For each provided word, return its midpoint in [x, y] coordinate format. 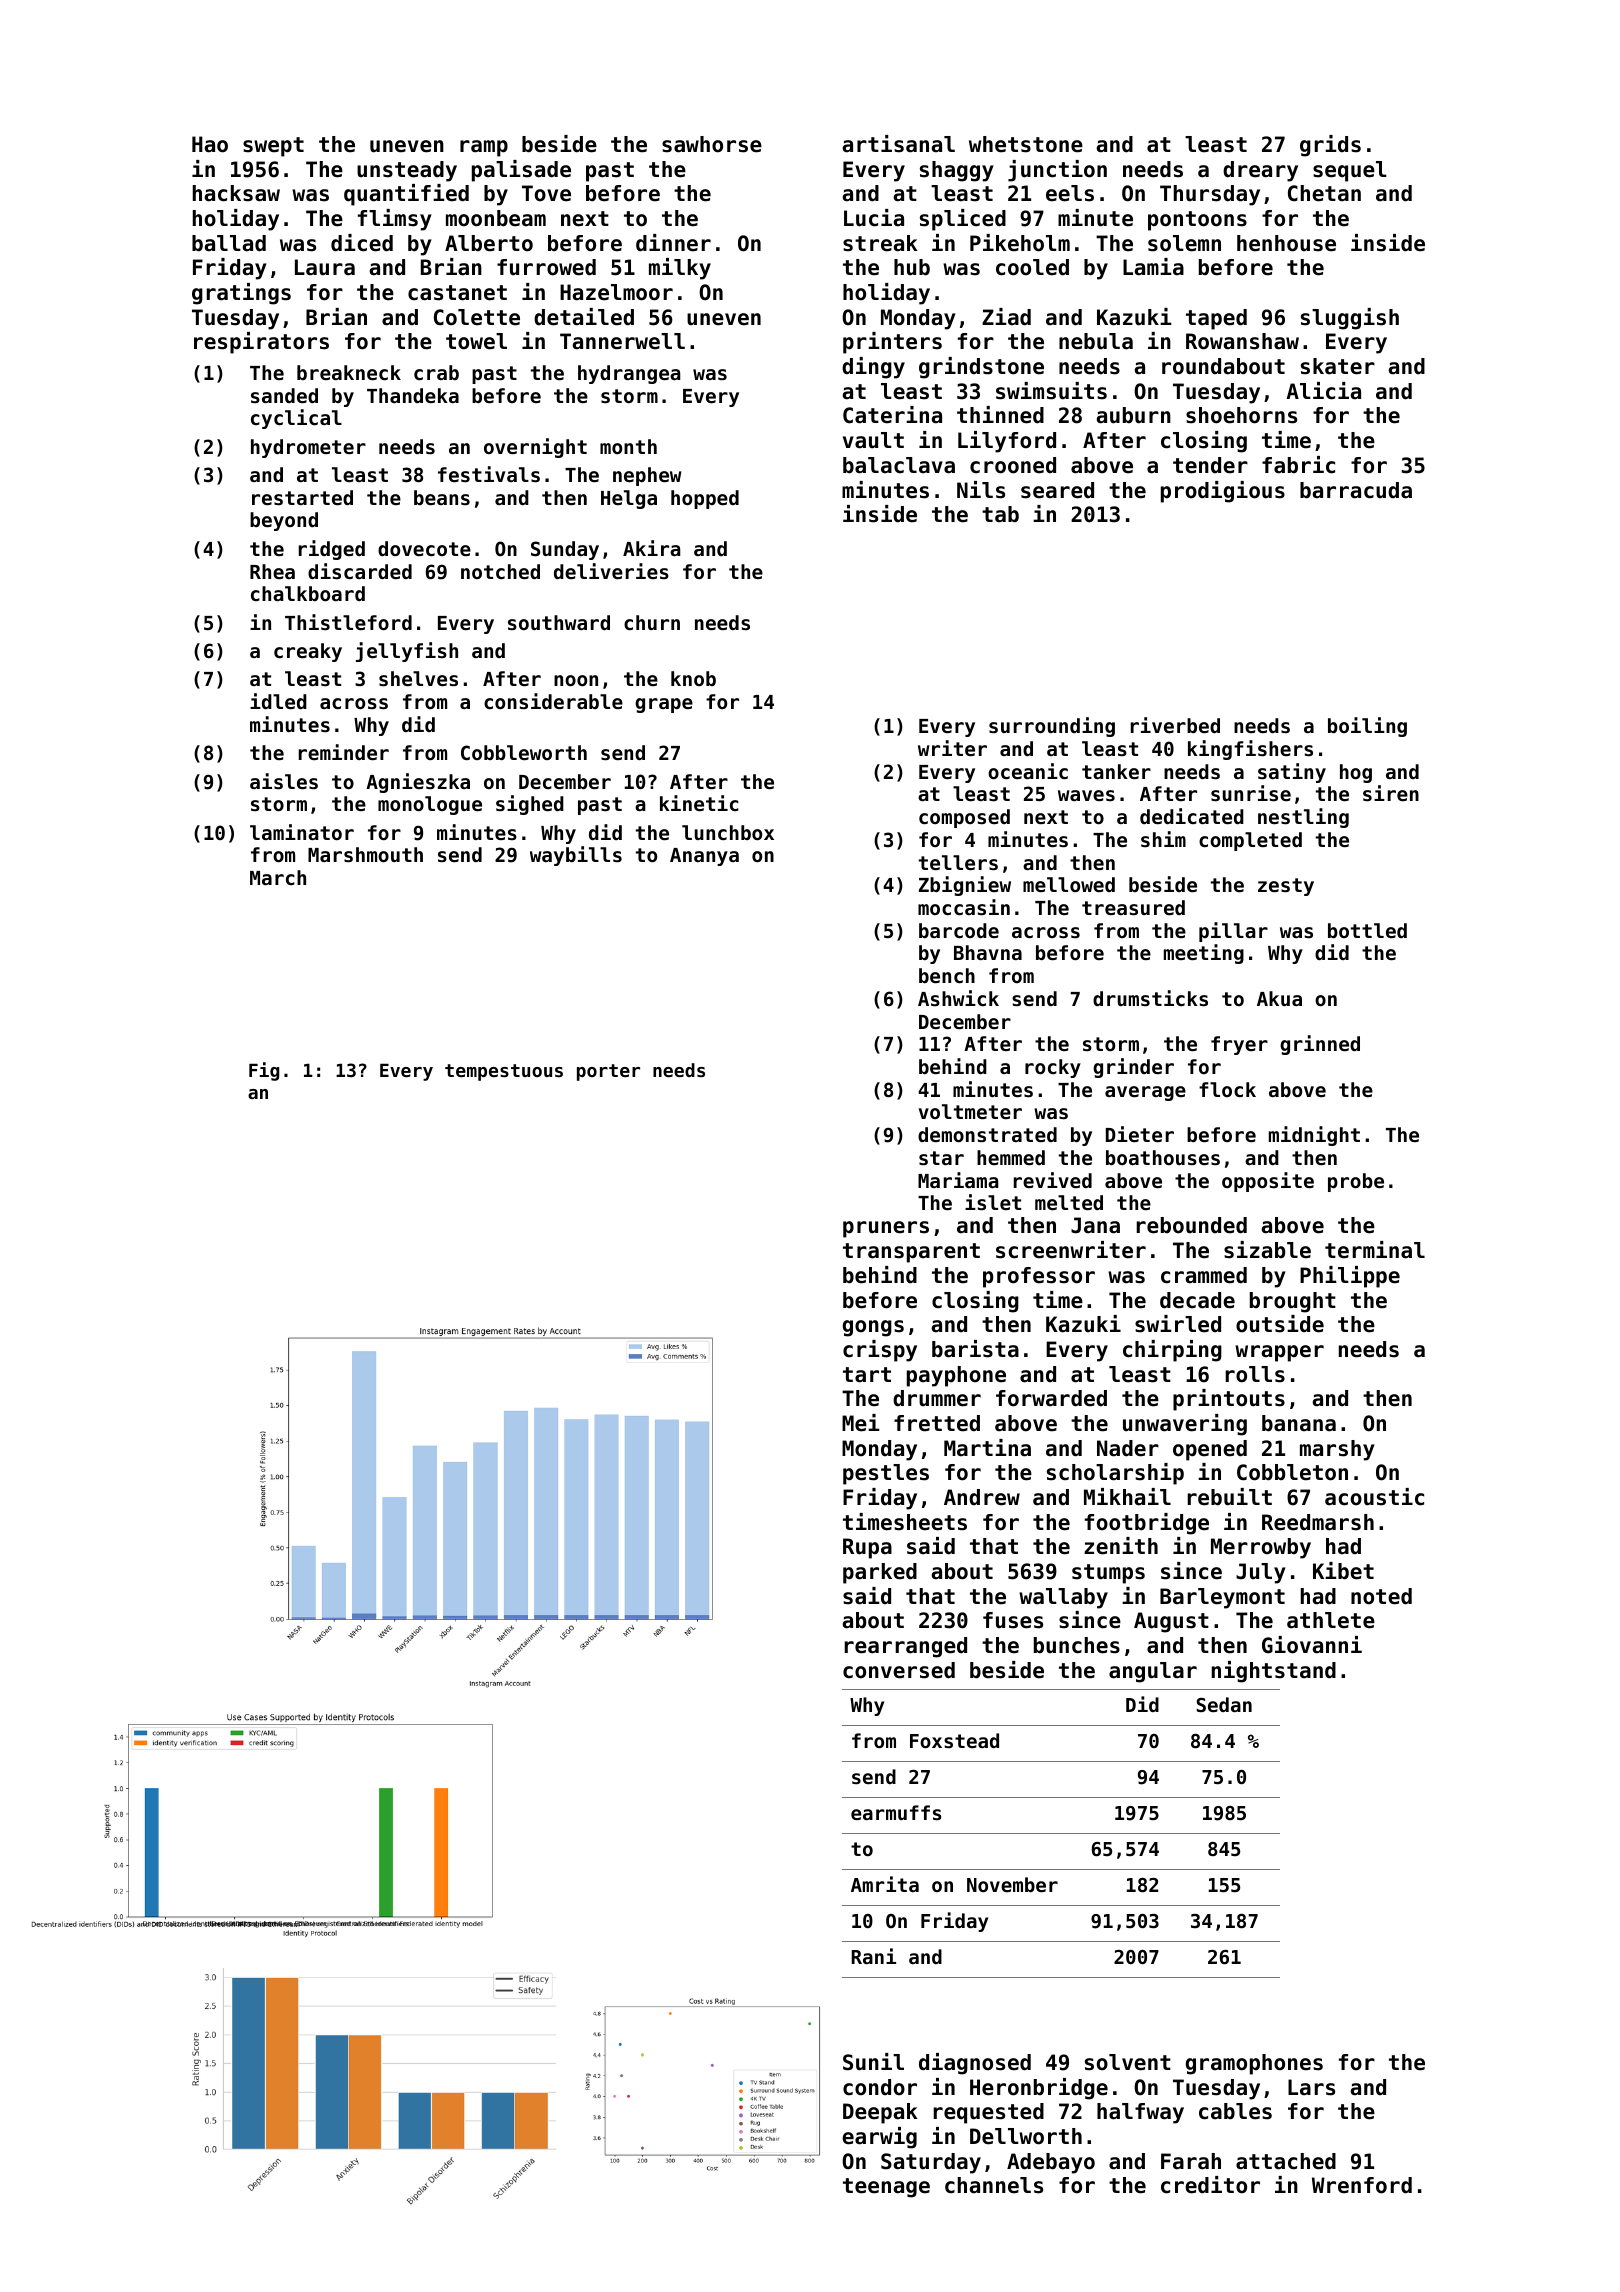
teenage [886, 2188]
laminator [302, 832]
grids [1330, 146]
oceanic [1028, 771]
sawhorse [712, 144]
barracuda [1356, 490]
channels [994, 2185]
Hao [210, 144]
